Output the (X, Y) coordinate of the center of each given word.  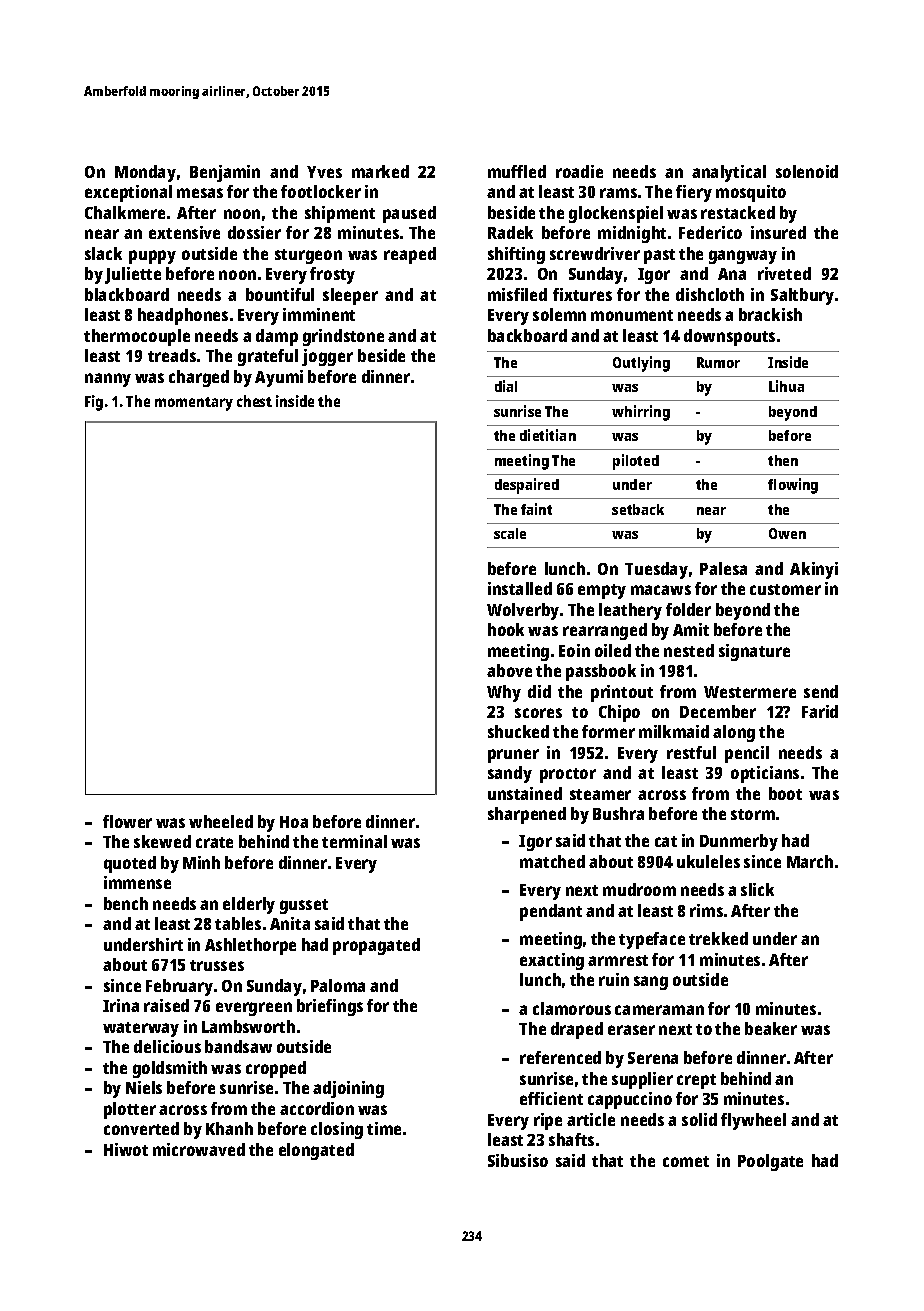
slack (103, 253)
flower (127, 821)
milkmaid (674, 731)
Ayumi (279, 378)
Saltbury (802, 296)
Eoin (574, 650)
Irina (121, 1005)
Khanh (229, 1128)
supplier (642, 1080)
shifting (516, 255)
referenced (560, 1057)
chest (254, 401)
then (783, 460)
